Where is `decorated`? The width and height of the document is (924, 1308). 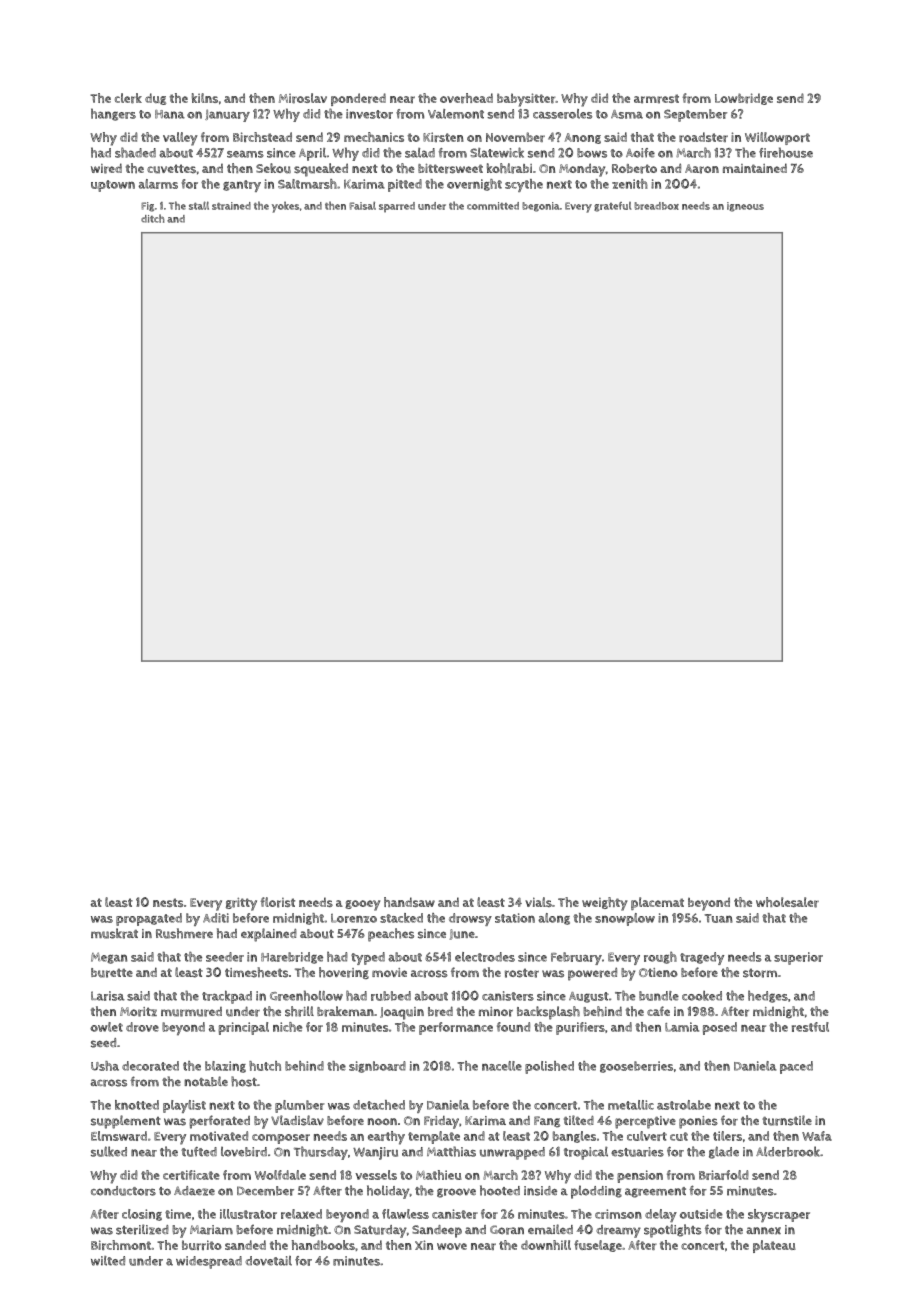 decorated is located at coordinates (150, 1066).
